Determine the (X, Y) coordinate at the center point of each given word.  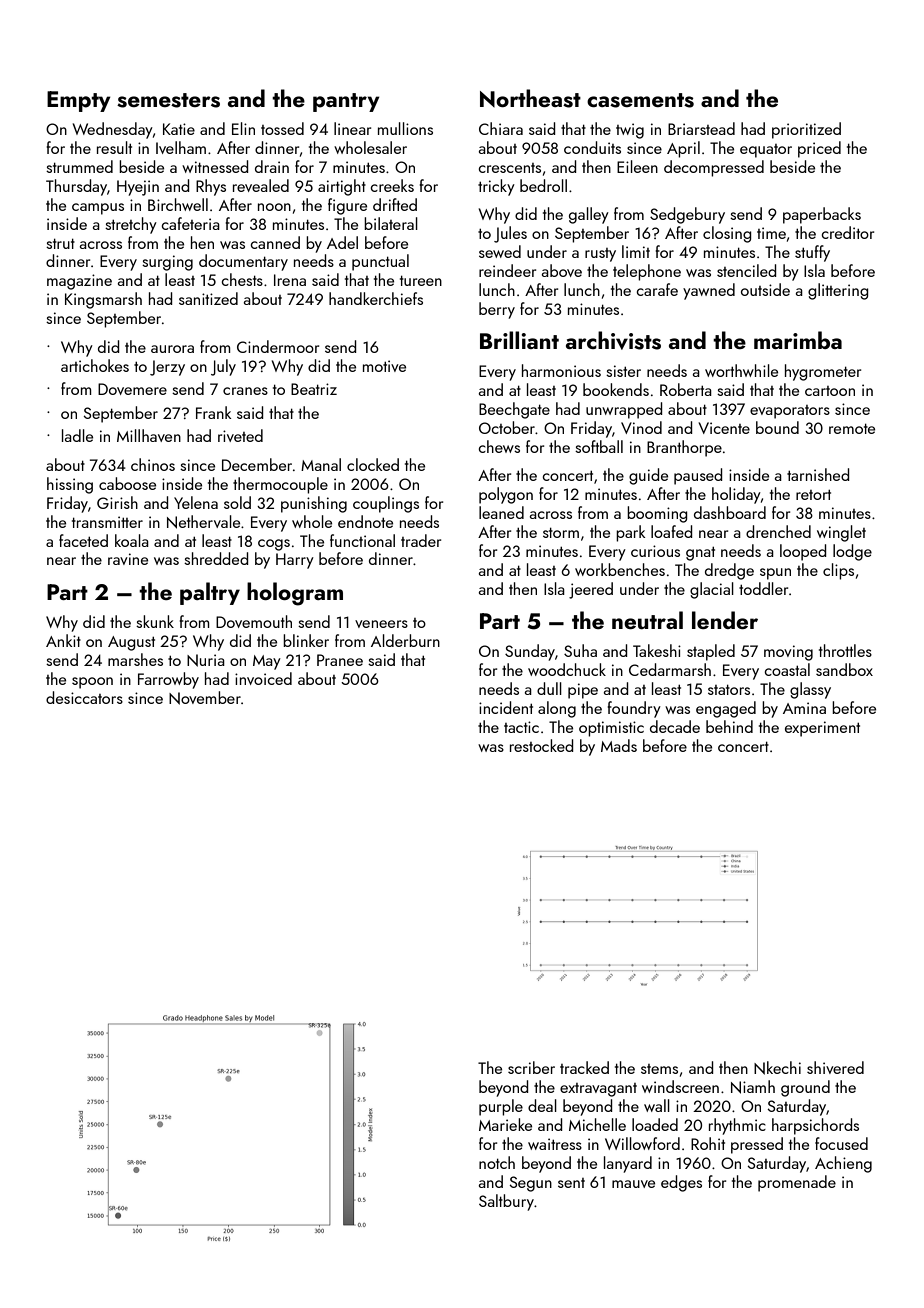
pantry (346, 102)
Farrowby (168, 680)
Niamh (753, 1087)
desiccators (84, 697)
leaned (501, 512)
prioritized (806, 130)
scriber (531, 1067)
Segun (531, 1184)
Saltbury (506, 1202)
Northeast (530, 98)
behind (729, 726)
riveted (240, 435)
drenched (778, 531)
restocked (541, 745)
